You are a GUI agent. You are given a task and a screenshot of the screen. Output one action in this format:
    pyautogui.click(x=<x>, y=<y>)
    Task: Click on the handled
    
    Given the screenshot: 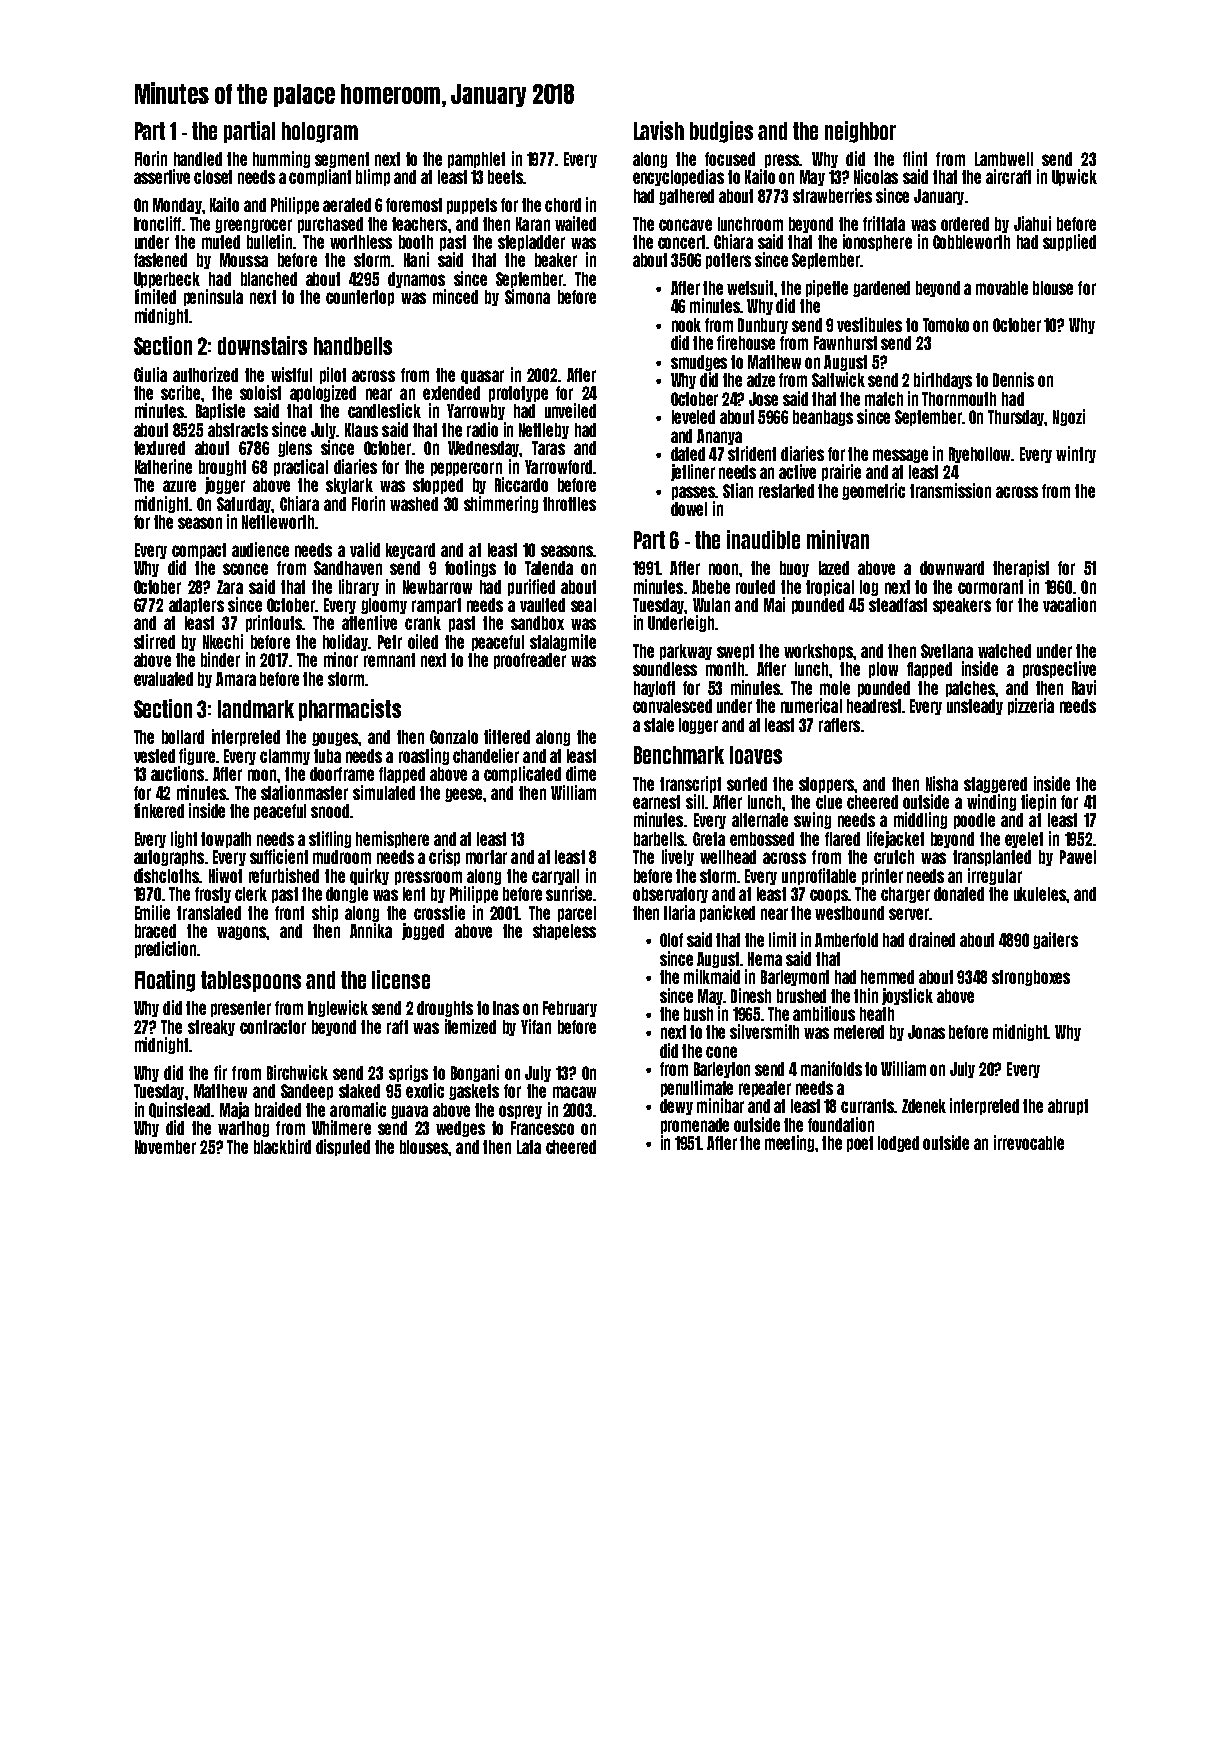 What is the action you would take?
    pyautogui.click(x=198, y=159)
